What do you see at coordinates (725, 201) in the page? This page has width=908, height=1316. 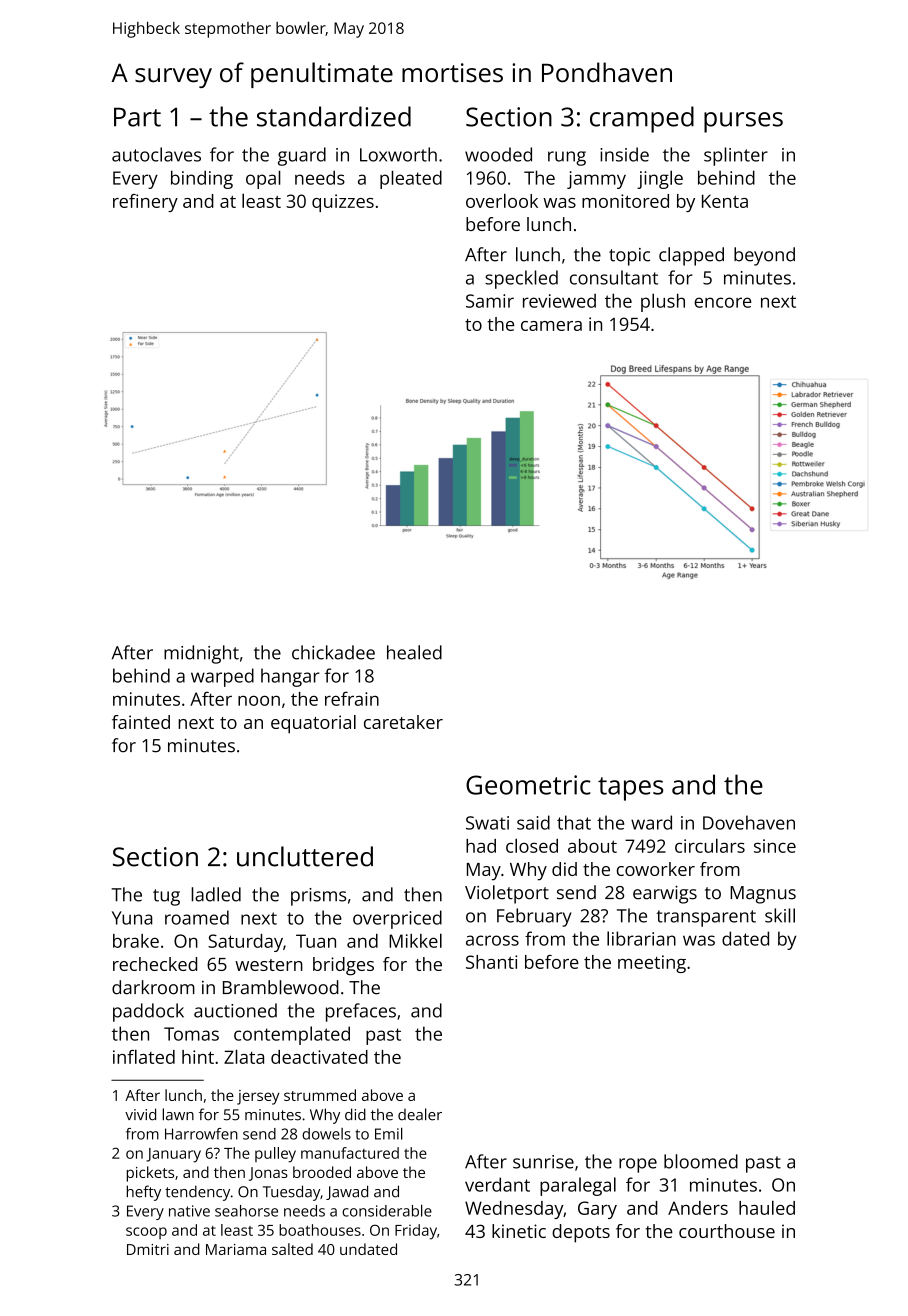 I see `Kenta` at bounding box center [725, 201].
